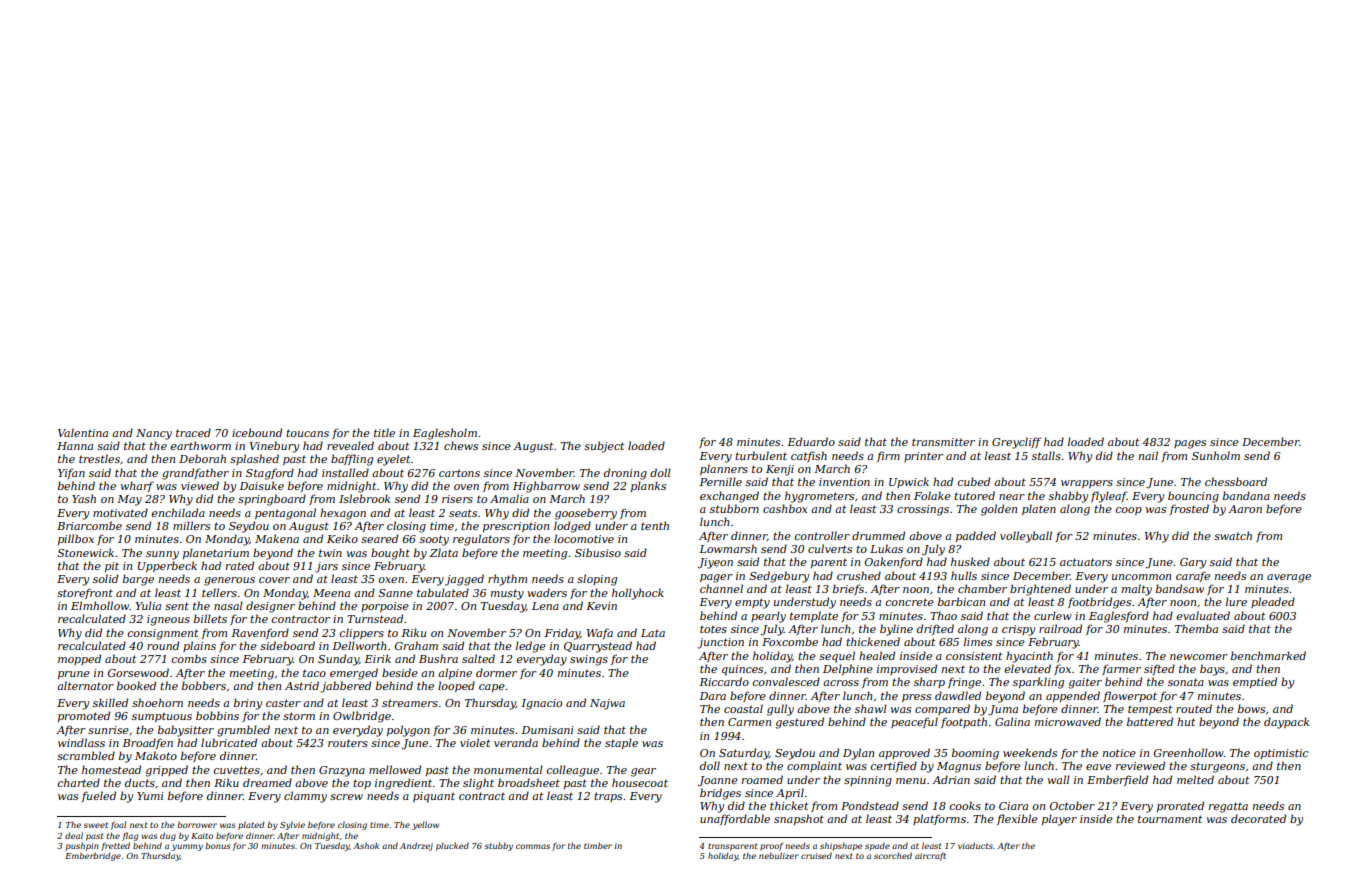  What do you see at coordinates (1196, 628) in the page?
I see `Themba` at bounding box center [1196, 628].
